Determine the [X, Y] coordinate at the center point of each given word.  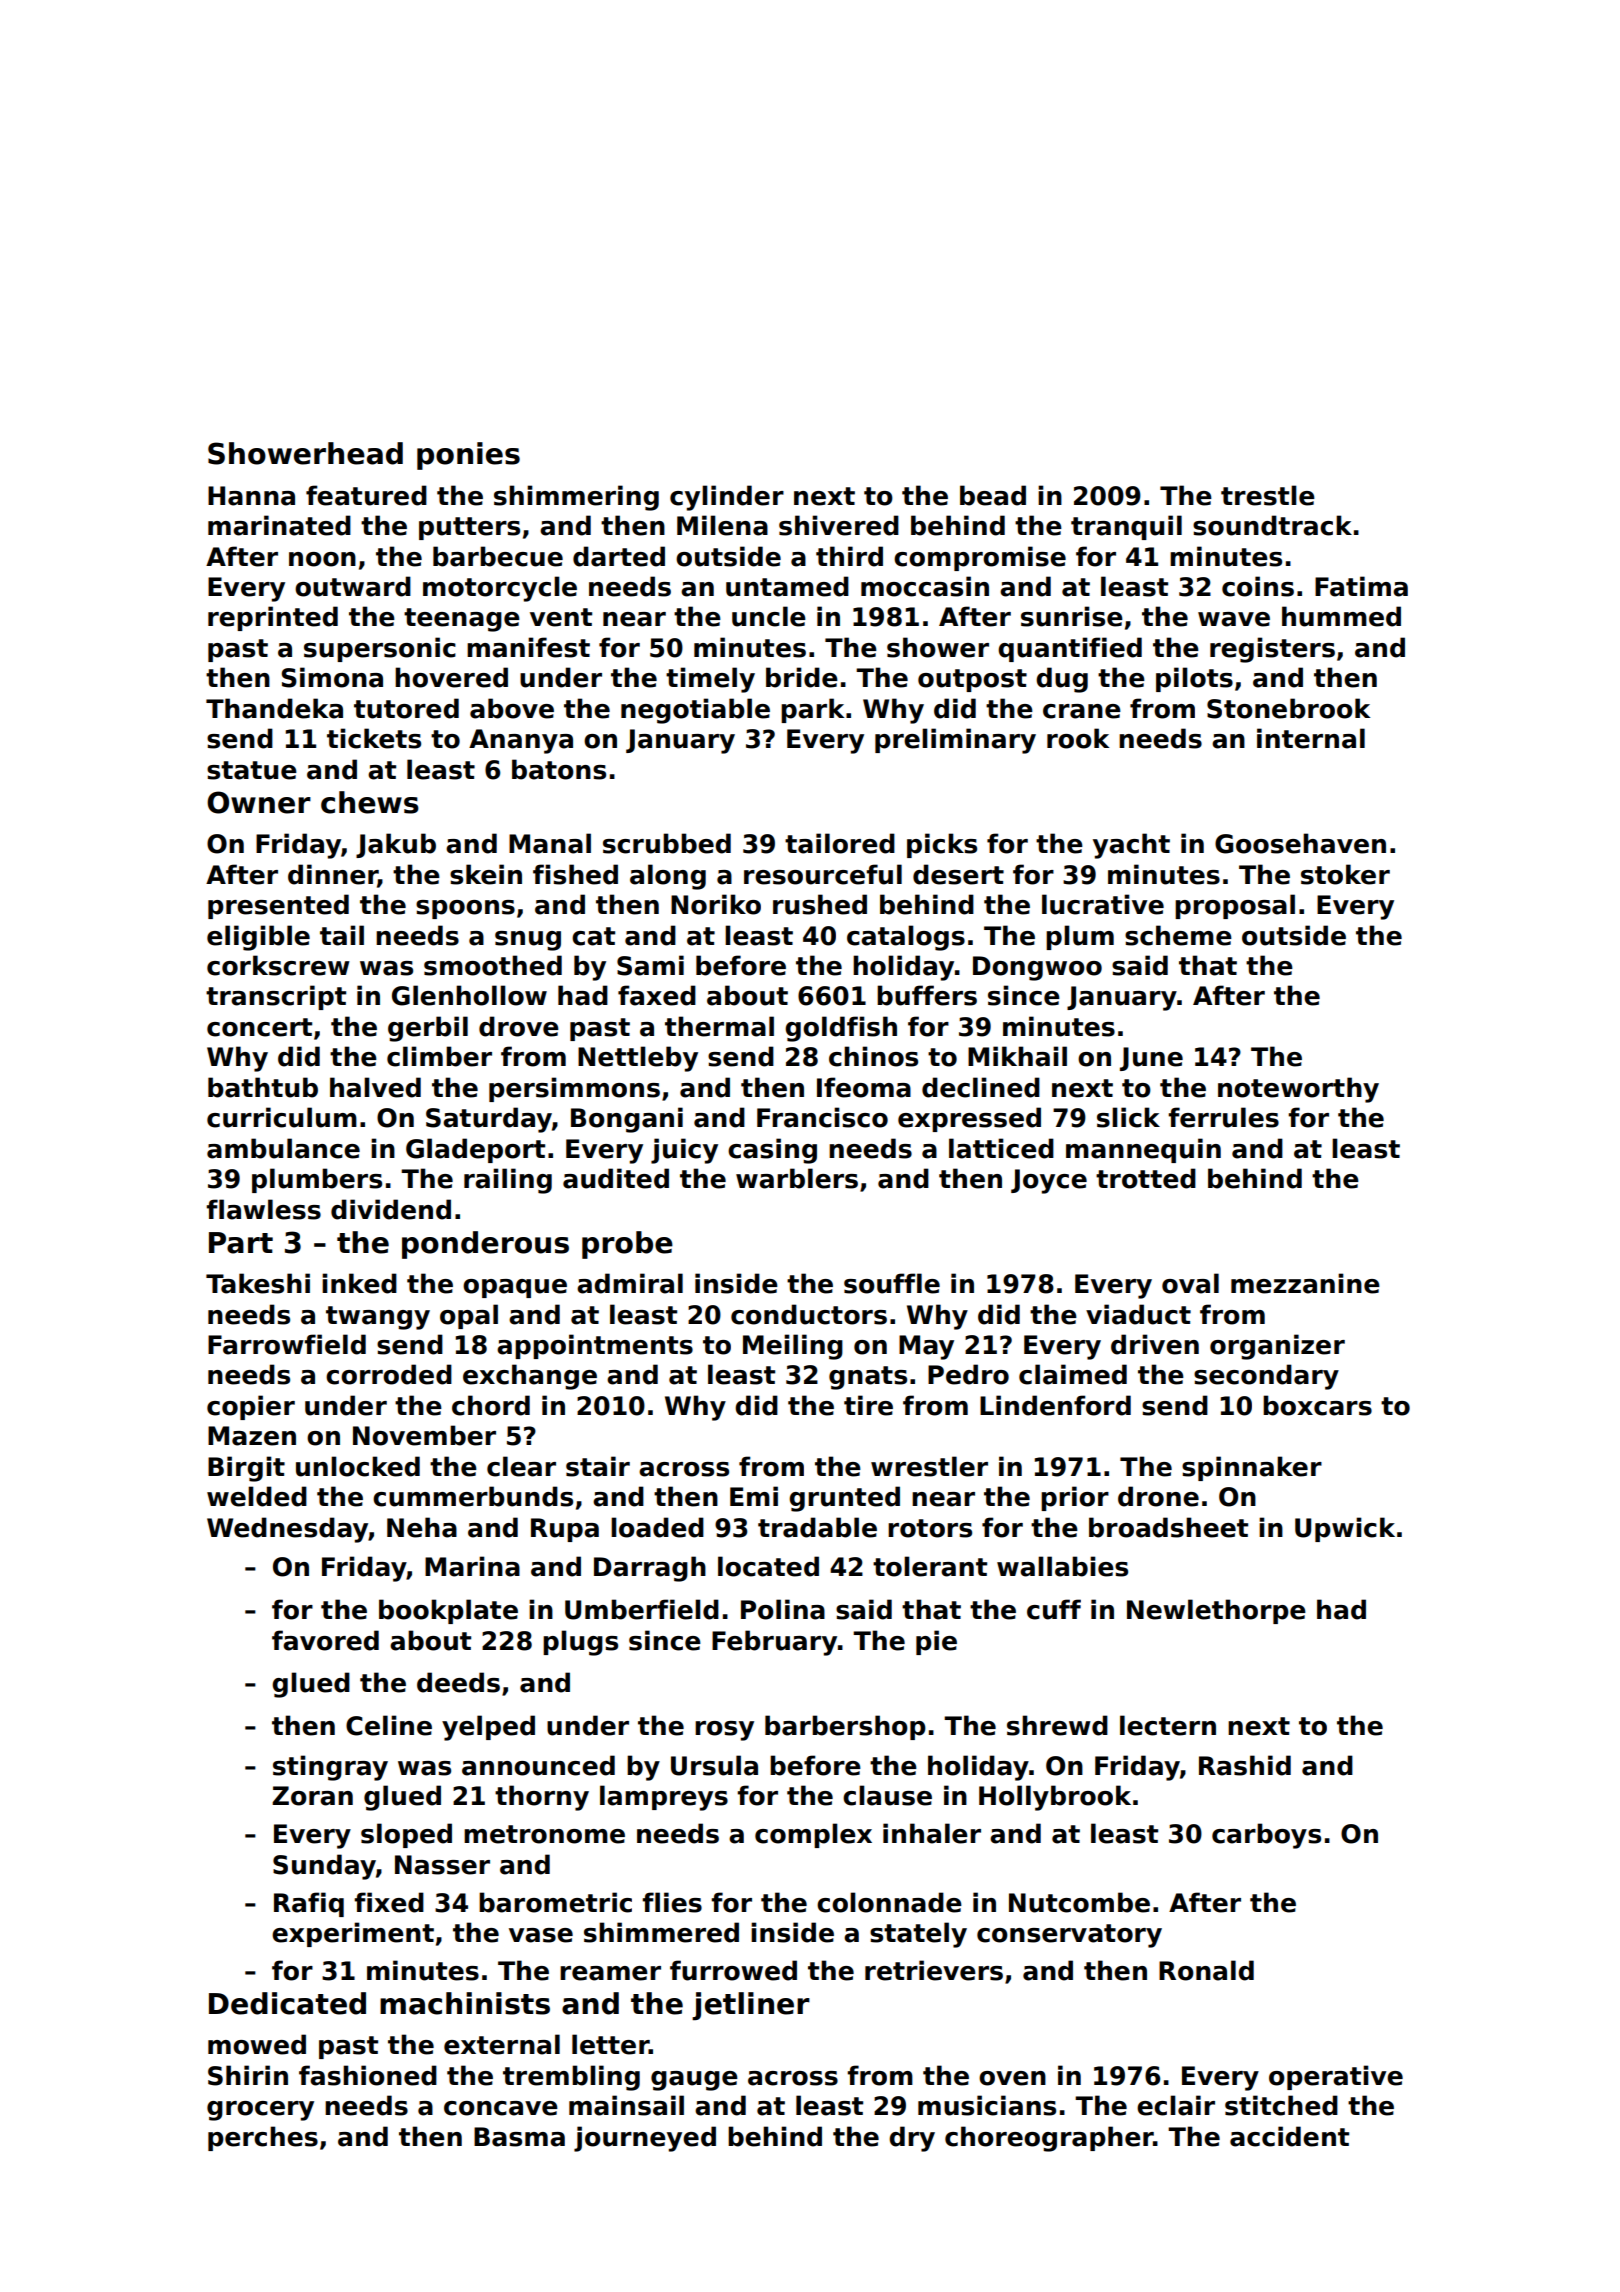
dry [912, 2139]
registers [1272, 650]
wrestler [929, 1466]
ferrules [1223, 1117]
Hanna [251, 496]
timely [710, 680]
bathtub [263, 1087]
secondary [1266, 1377]
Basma [519, 2137]
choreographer [1049, 2139]
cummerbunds [473, 1496]
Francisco [822, 1117]
